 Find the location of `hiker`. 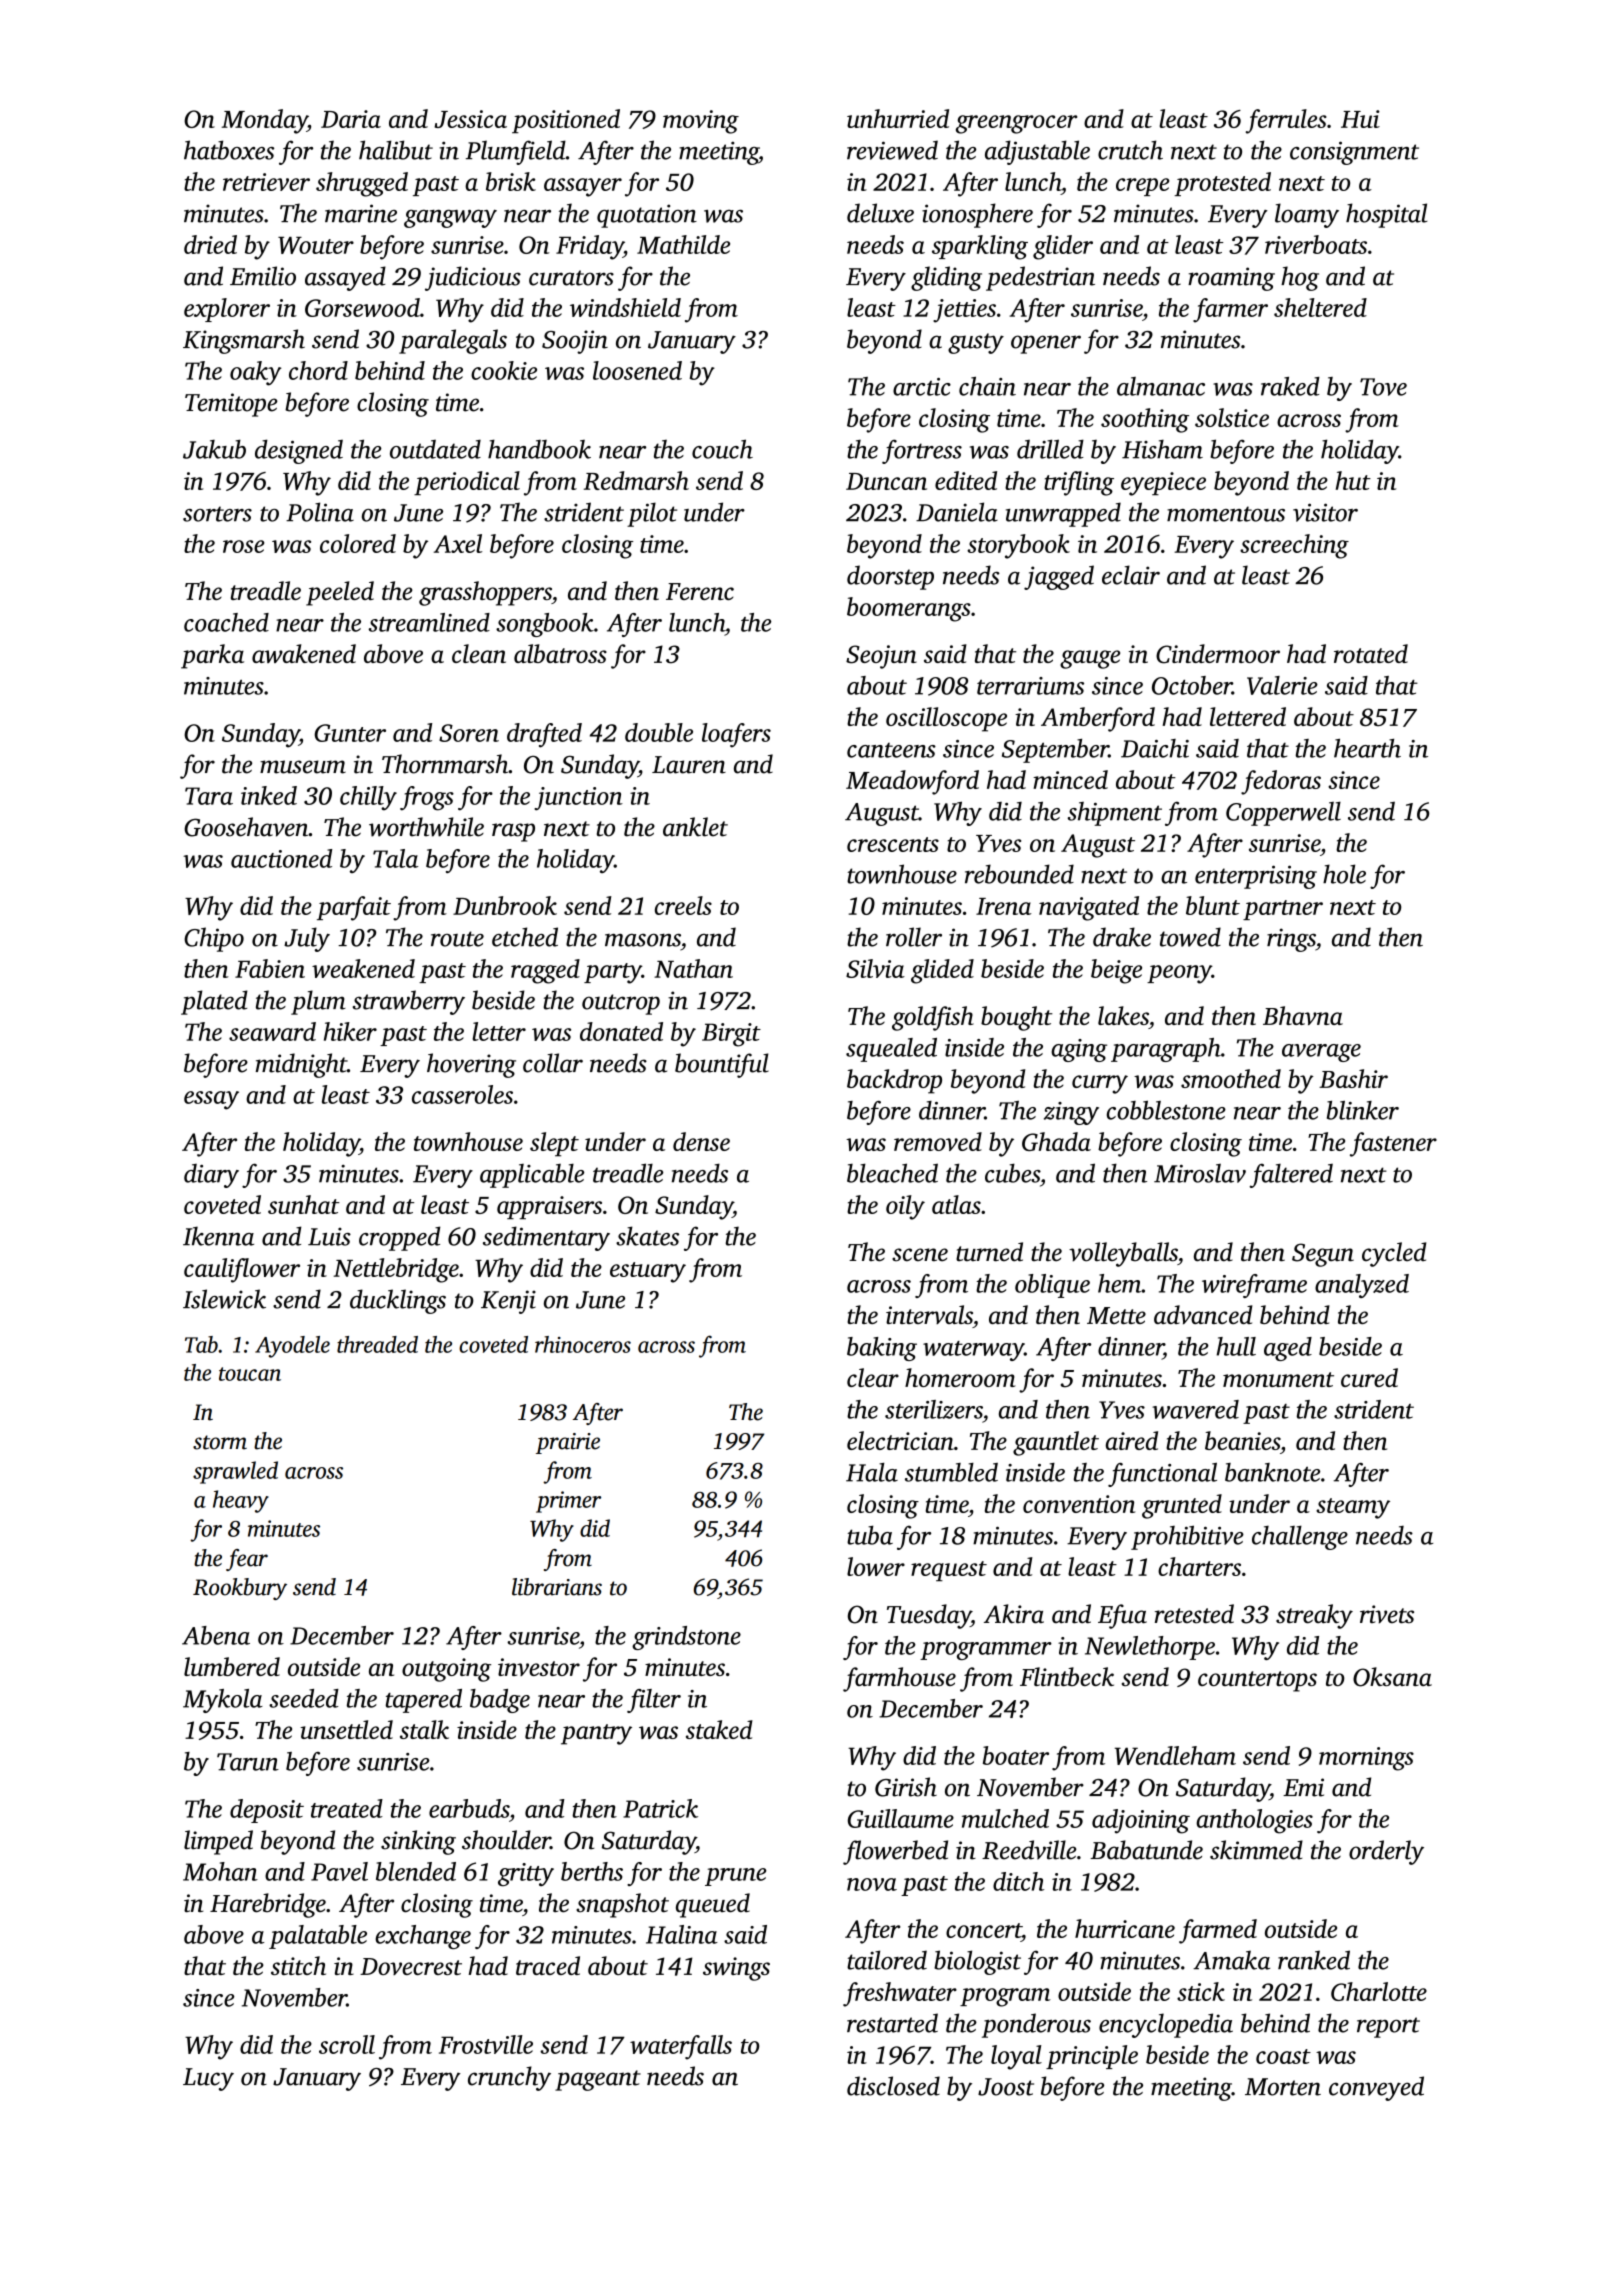

hiker is located at coordinates (350, 1031).
